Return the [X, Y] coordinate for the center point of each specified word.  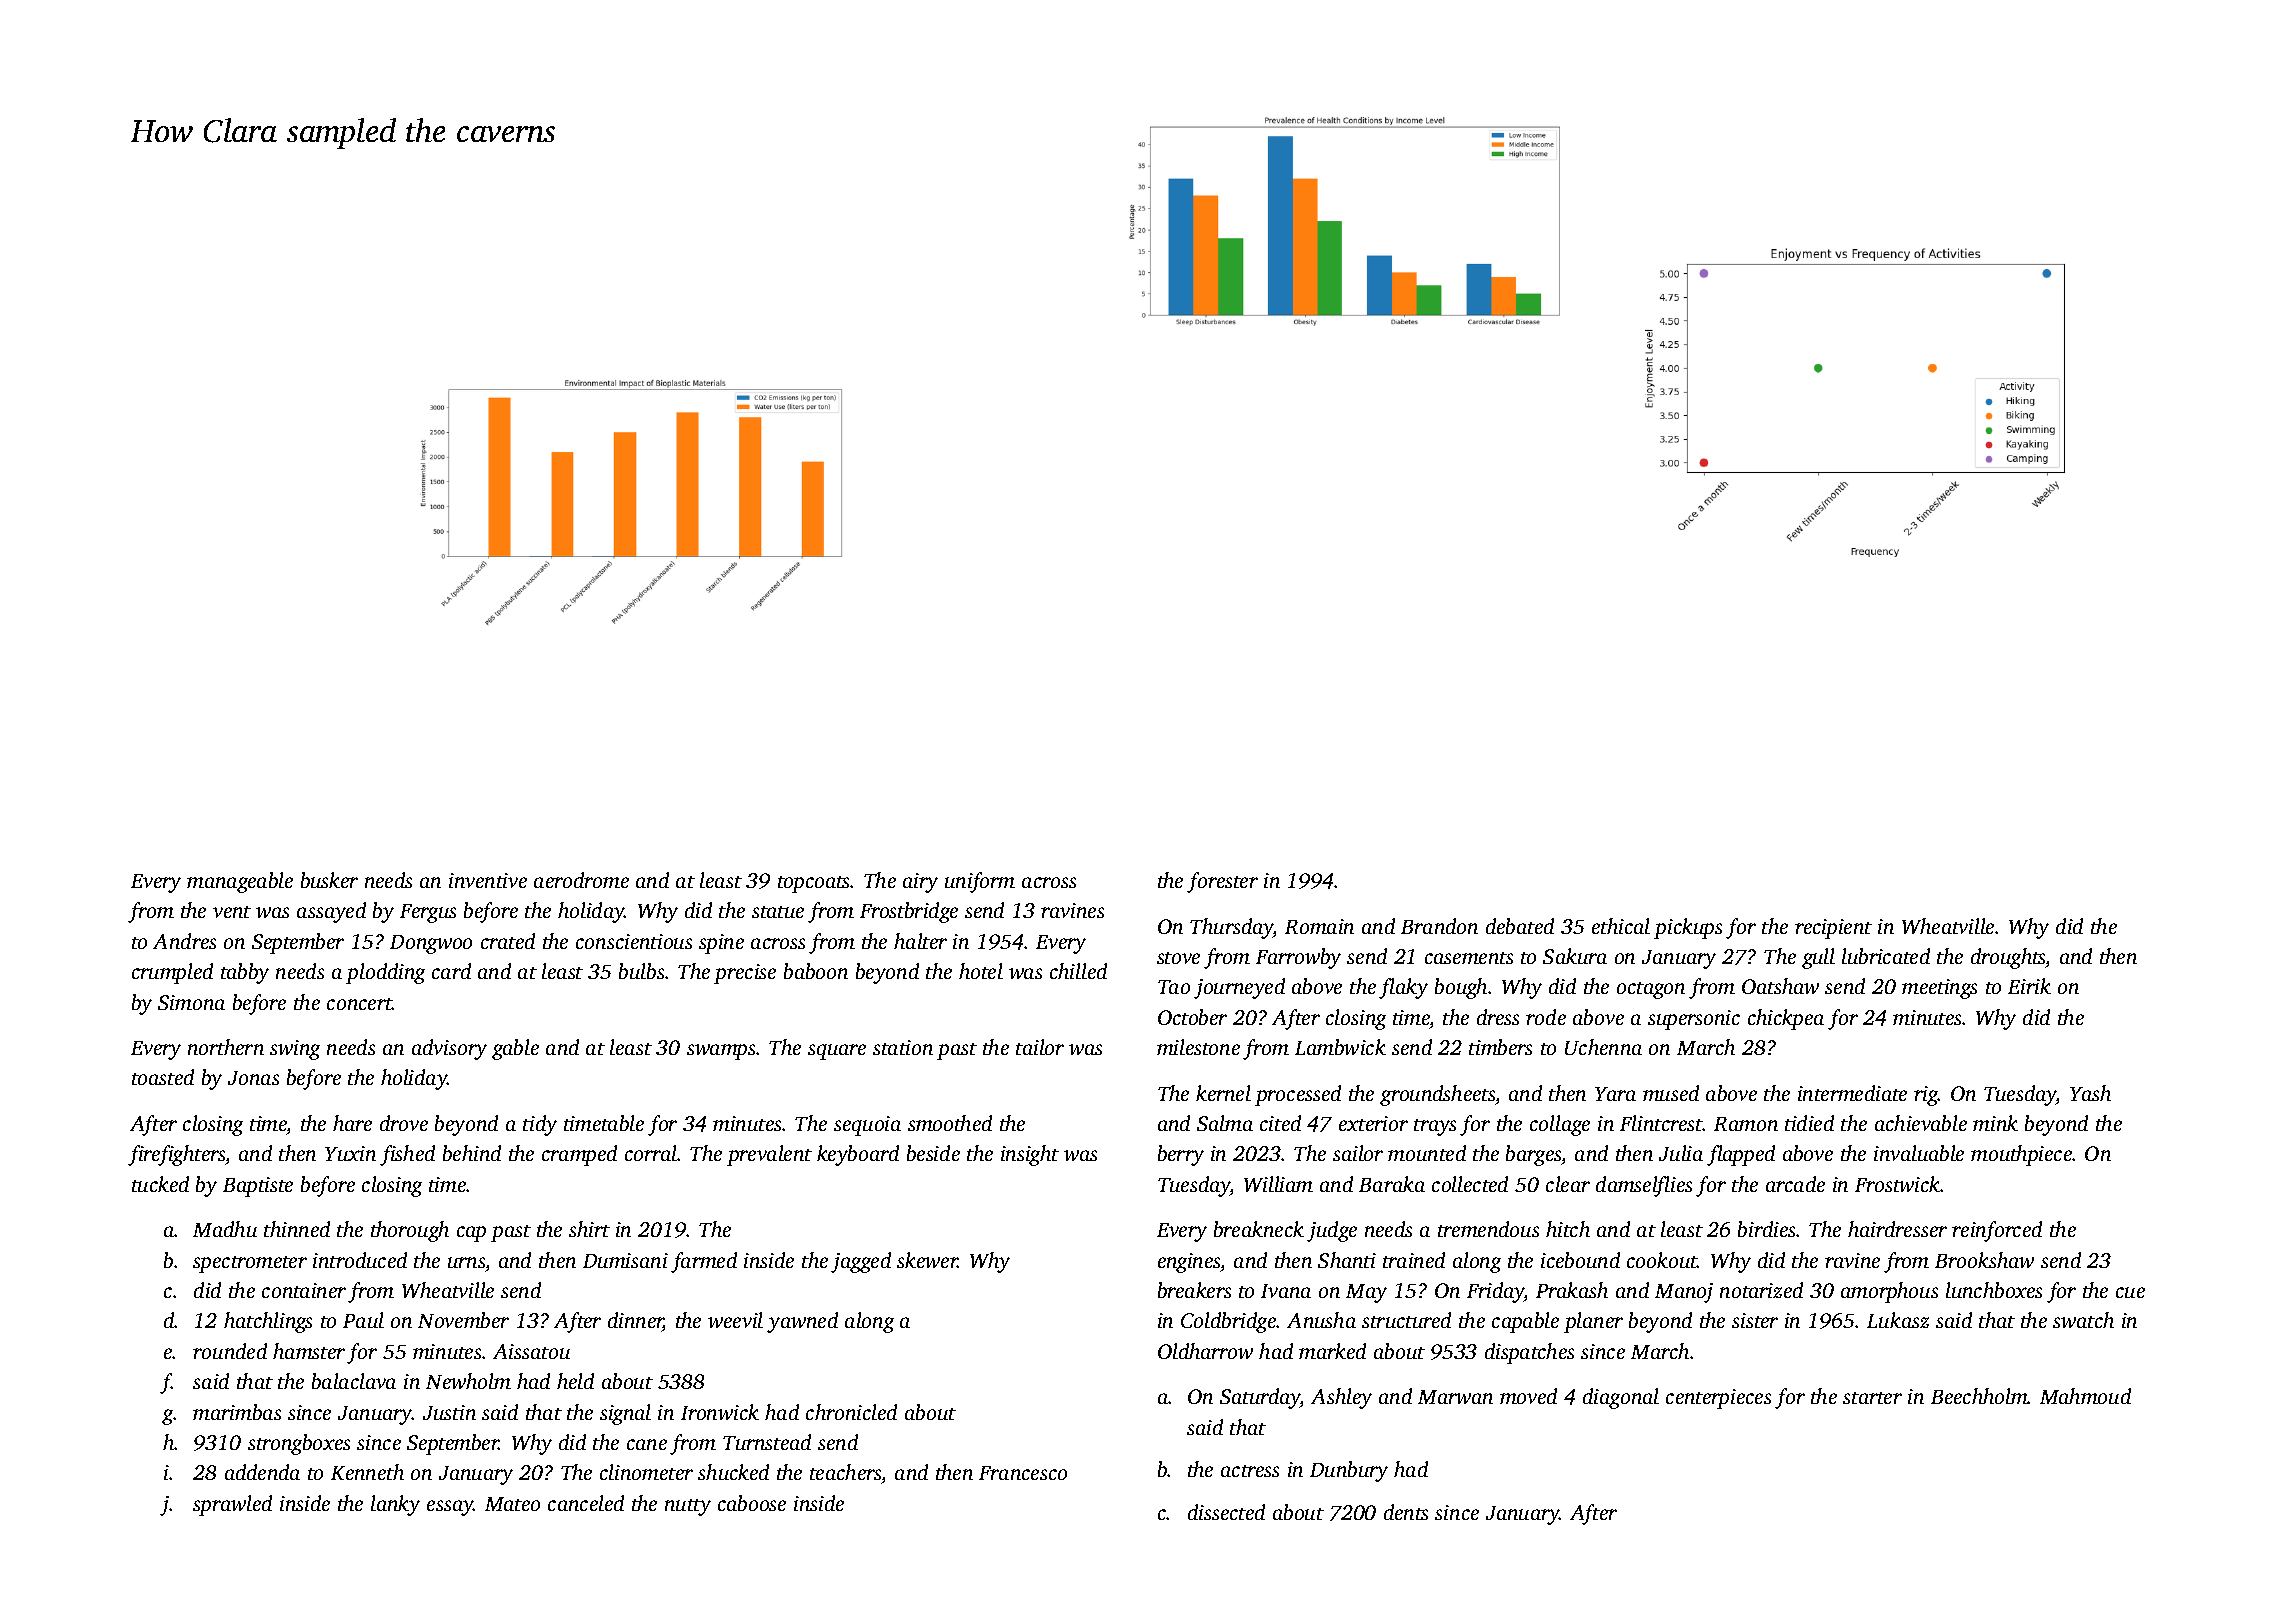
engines [1189, 1263]
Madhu [225, 1229]
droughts [2008, 958]
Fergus [428, 913]
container [304, 1290]
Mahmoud [2085, 1396]
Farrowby [1298, 958]
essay [450, 1508]
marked [1332, 1351]
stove [1178, 958]
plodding [385, 973]
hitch [1568, 1229]
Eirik [2029, 986]
